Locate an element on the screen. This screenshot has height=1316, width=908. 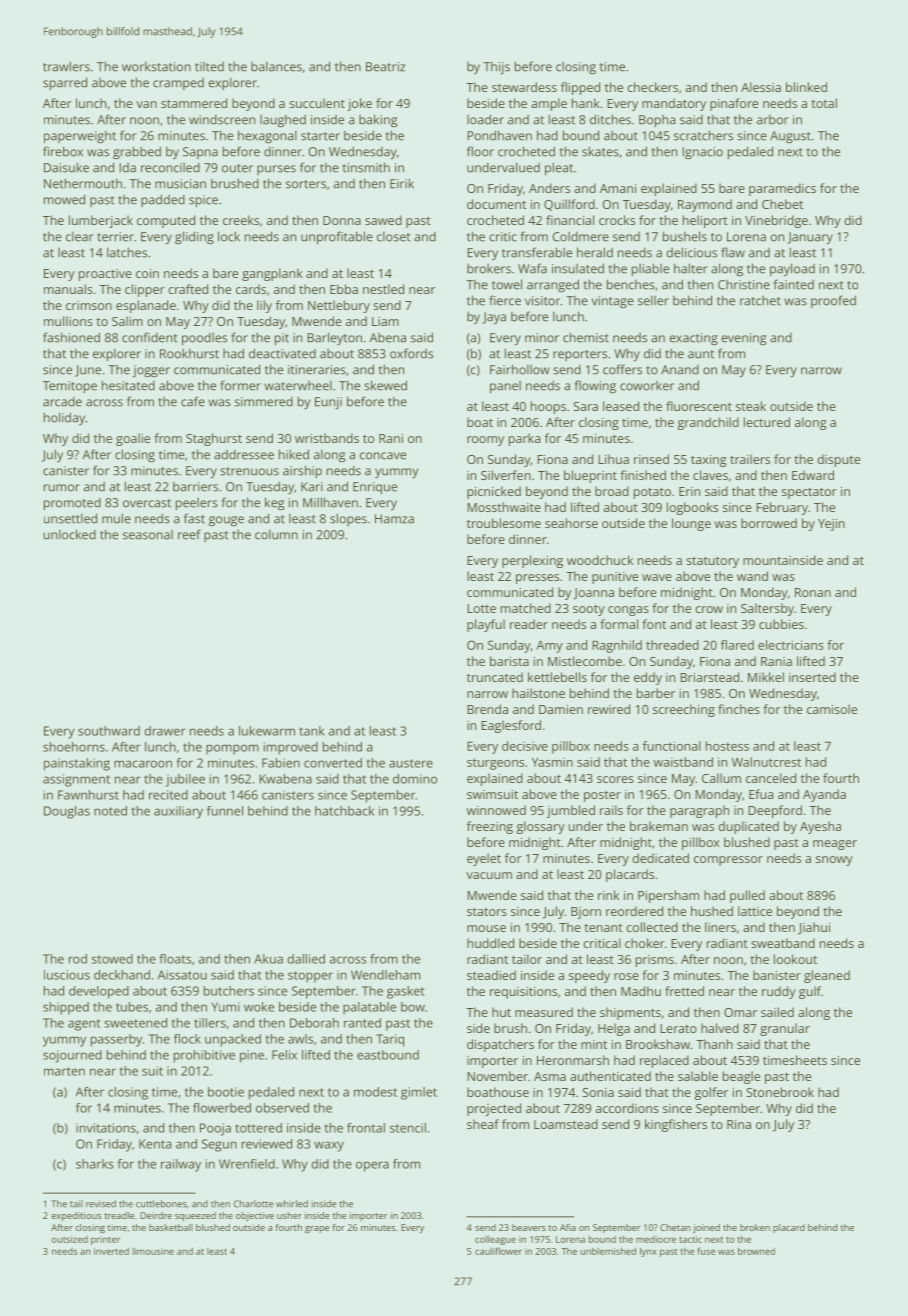
clear is located at coordinates (79, 237).
